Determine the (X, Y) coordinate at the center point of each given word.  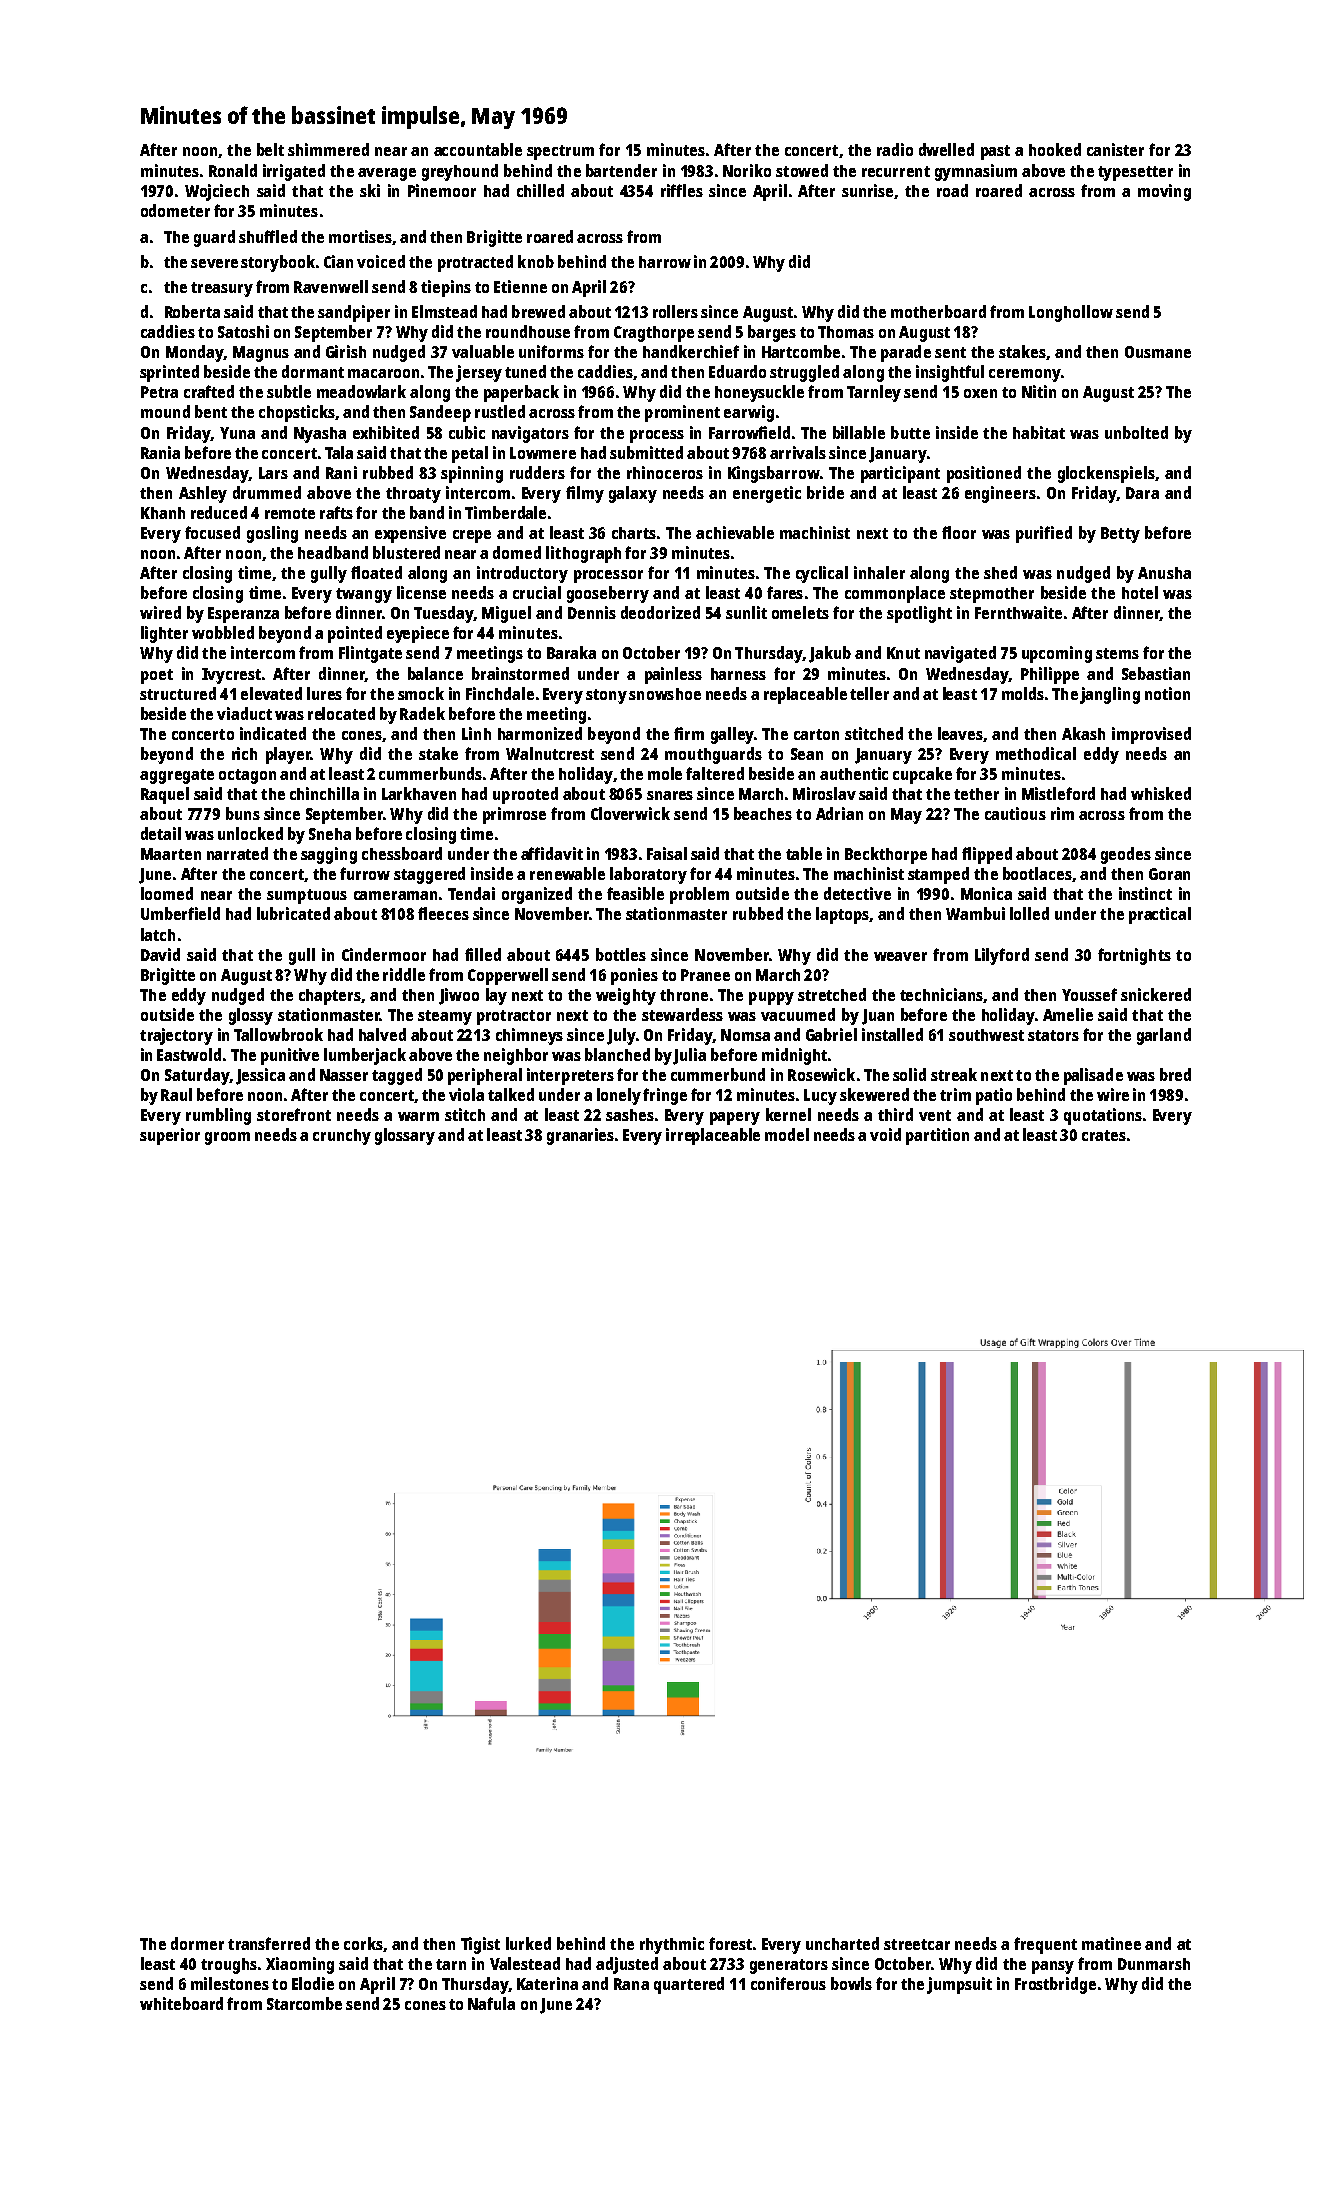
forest (730, 1943)
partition (937, 1136)
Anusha (1164, 573)
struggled (804, 373)
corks (363, 1943)
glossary (405, 1136)
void (885, 1134)
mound (165, 411)
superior (170, 1136)
